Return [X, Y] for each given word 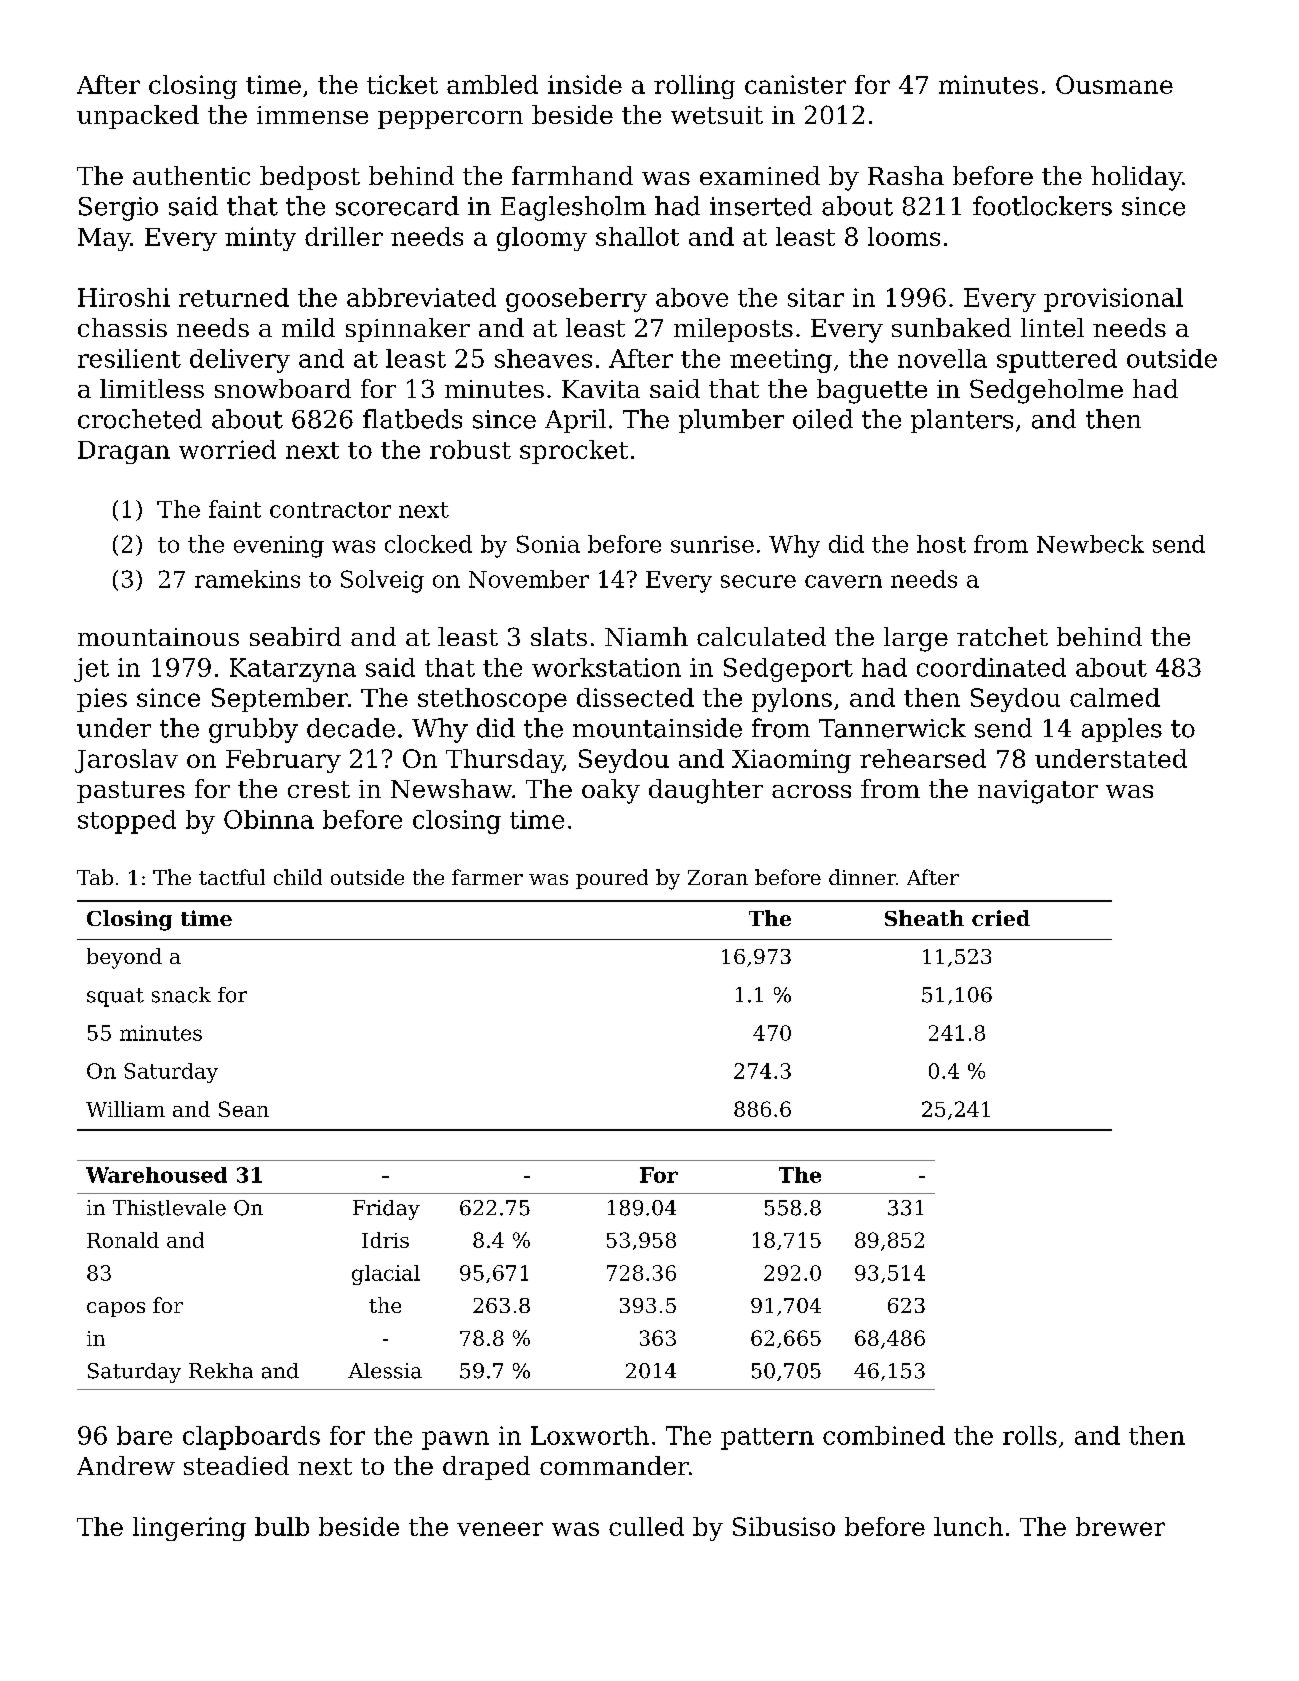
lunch [968, 1526]
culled [646, 1526]
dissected [635, 697]
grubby [253, 730]
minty [260, 239]
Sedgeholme [1046, 391]
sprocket [574, 452]
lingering [189, 1529]
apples [1122, 730]
